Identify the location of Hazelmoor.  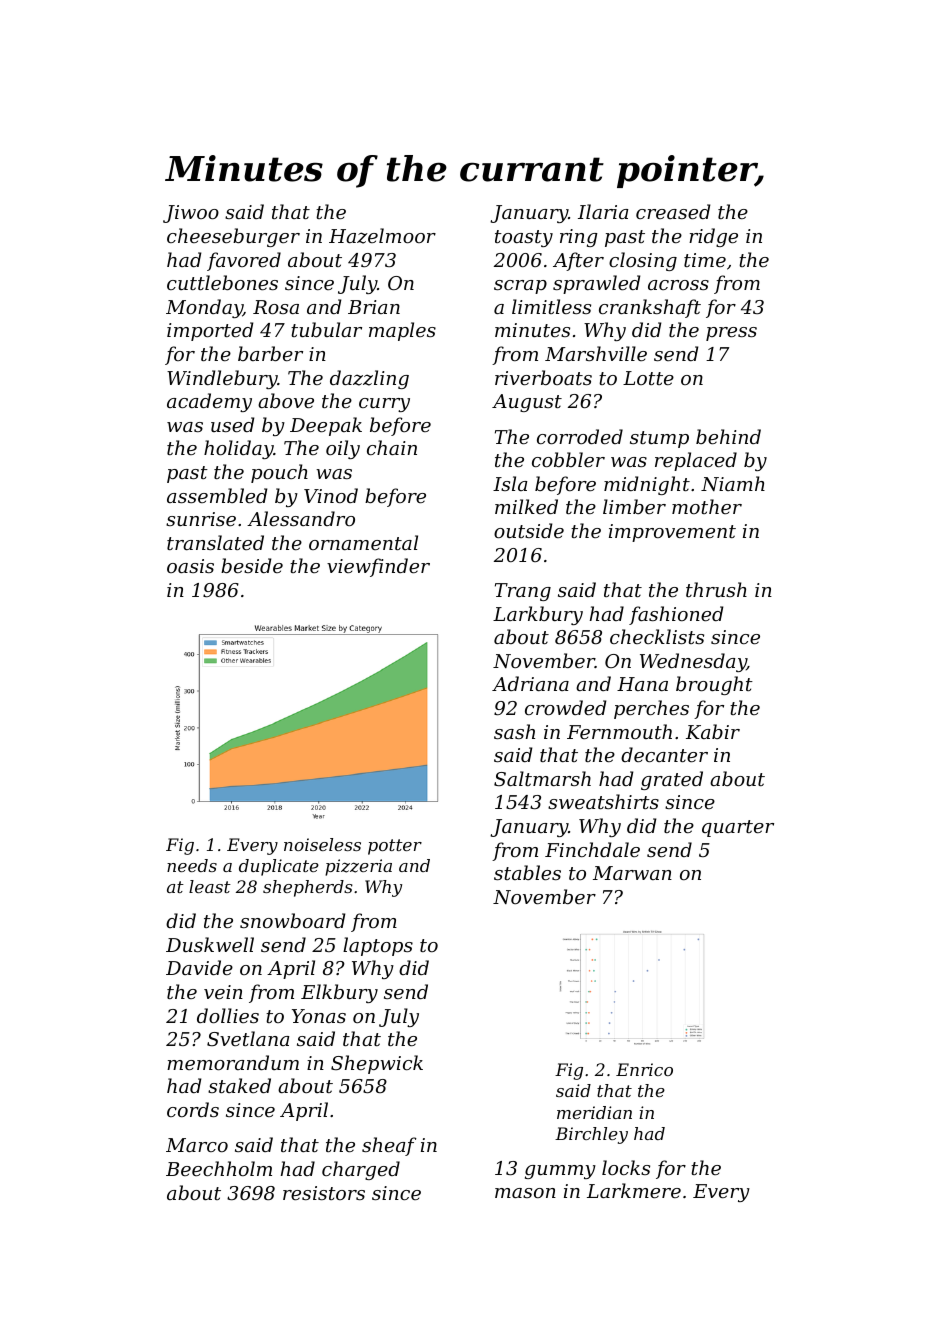
(382, 236).
